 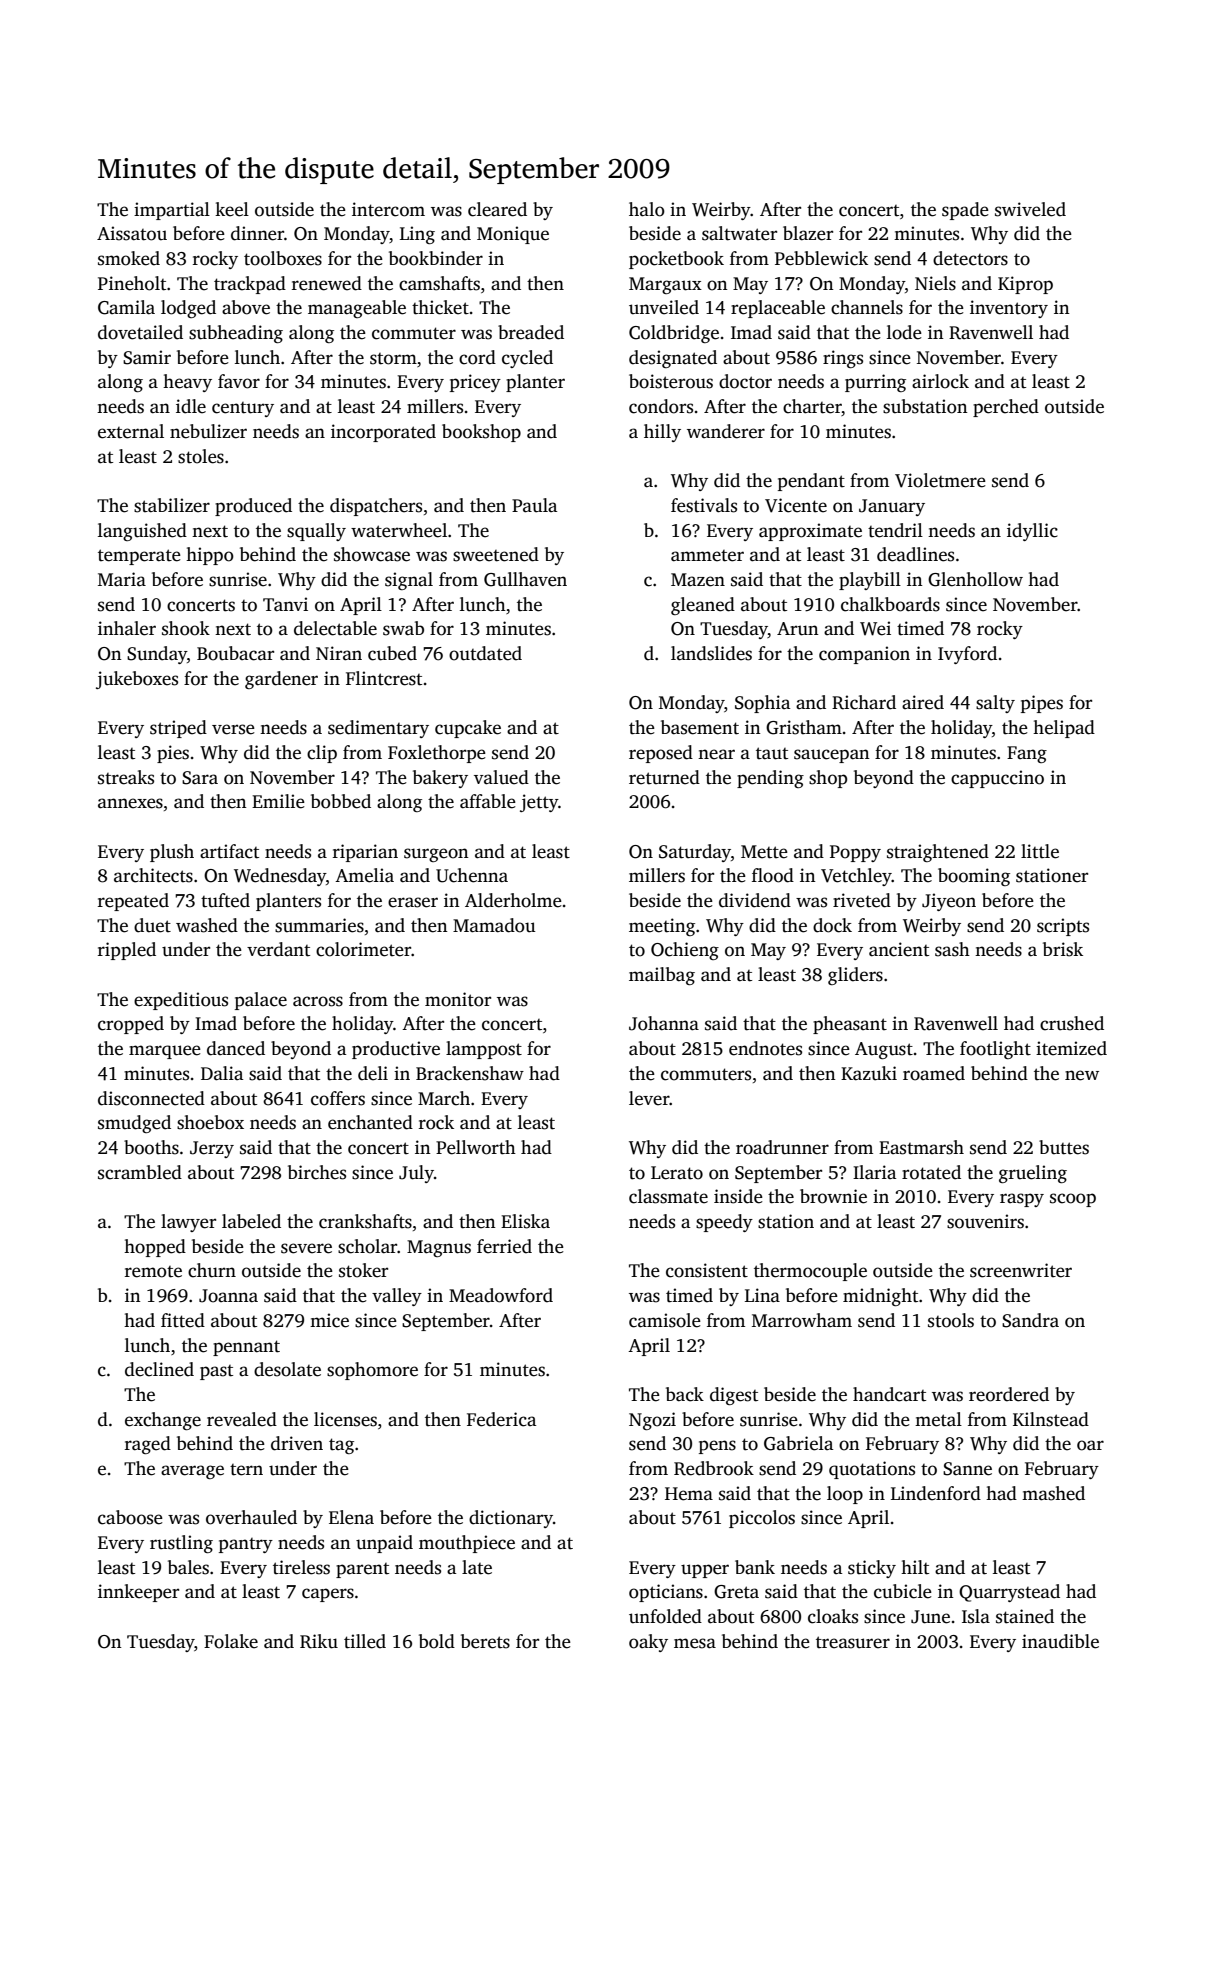 I want to click on Margaux, so click(x=665, y=285).
